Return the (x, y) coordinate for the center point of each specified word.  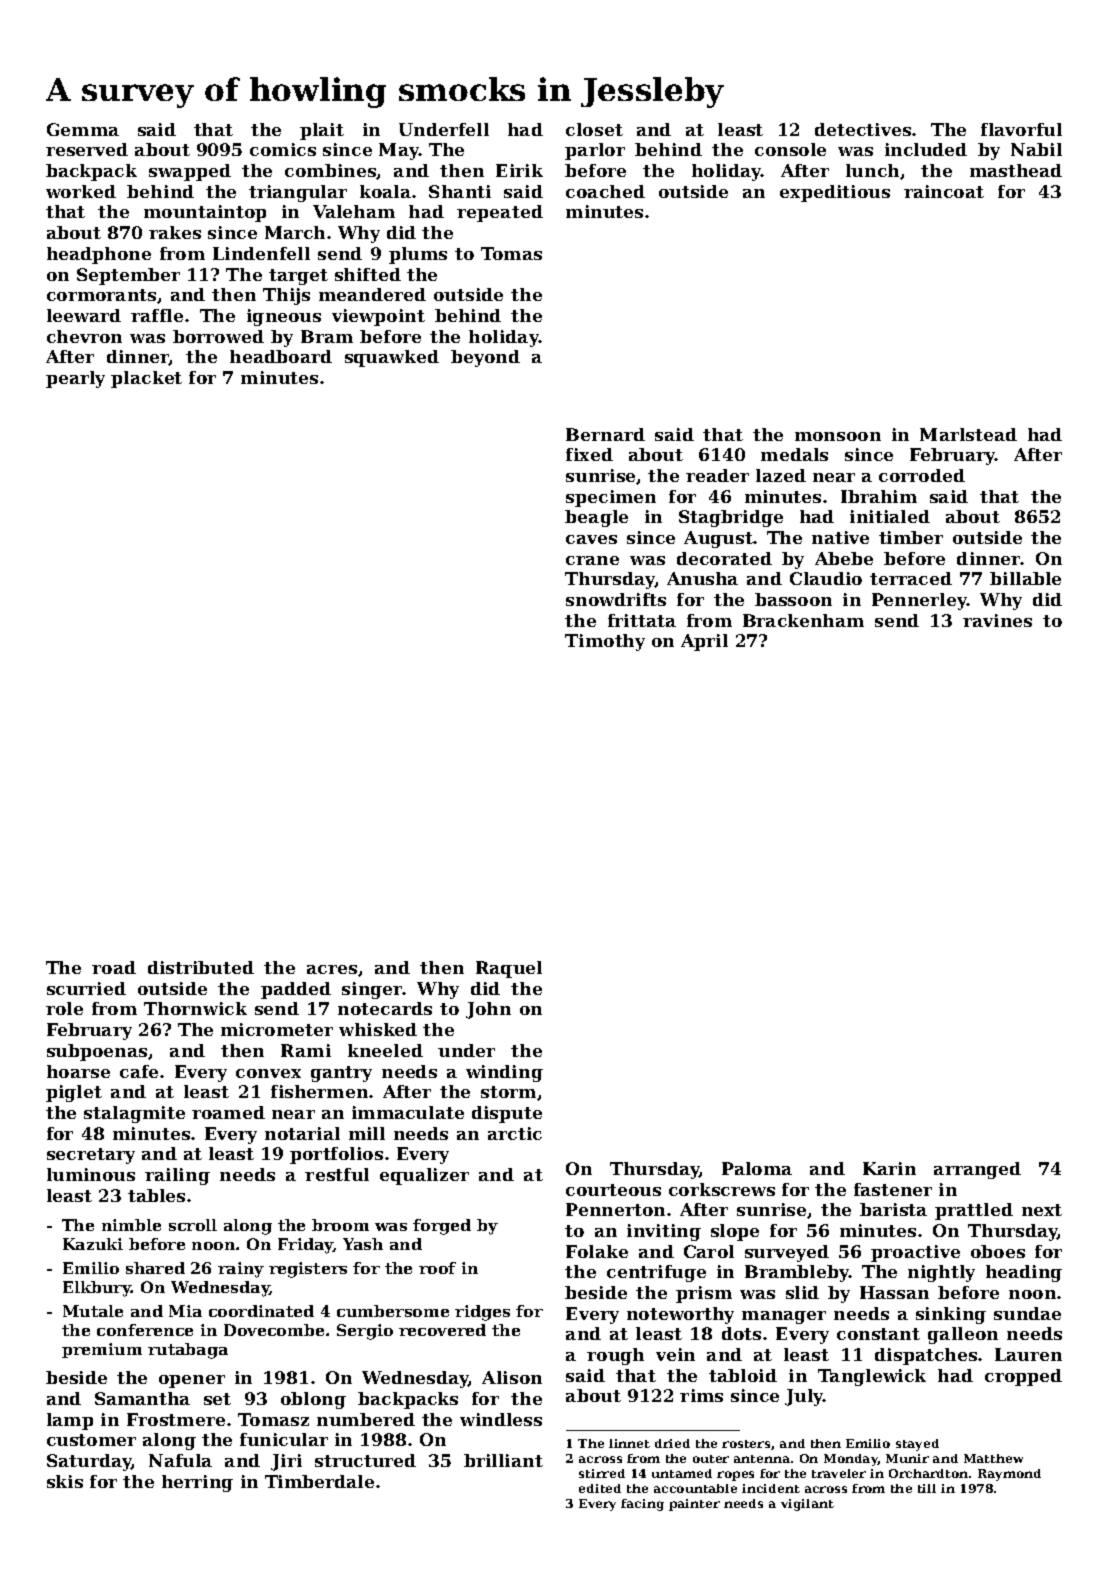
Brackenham (803, 620)
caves (591, 539)
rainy (241, 1270)
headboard (281, 356)
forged (442, 1227)
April (704, 642)
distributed (201, 967)
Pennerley (919, 601)
